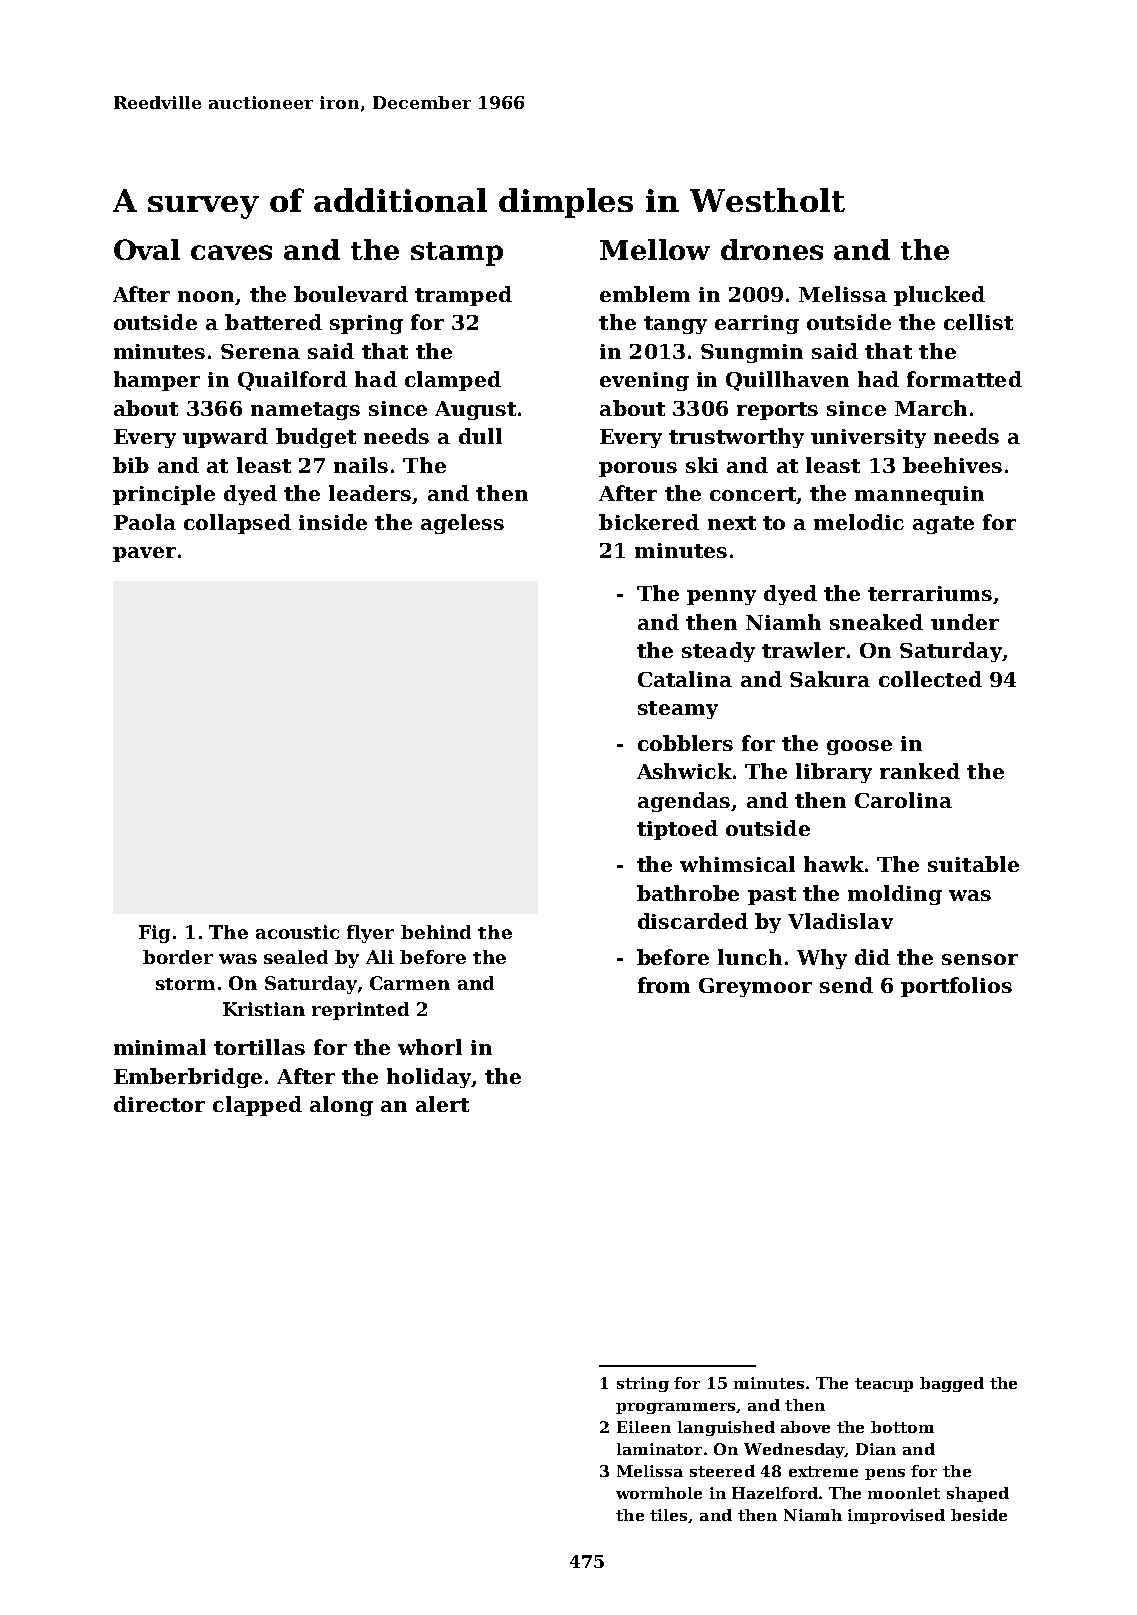  What do you see at coordinates (206, 296) in the screenshot?
I see `noon` at bounding box center [206, 296].
